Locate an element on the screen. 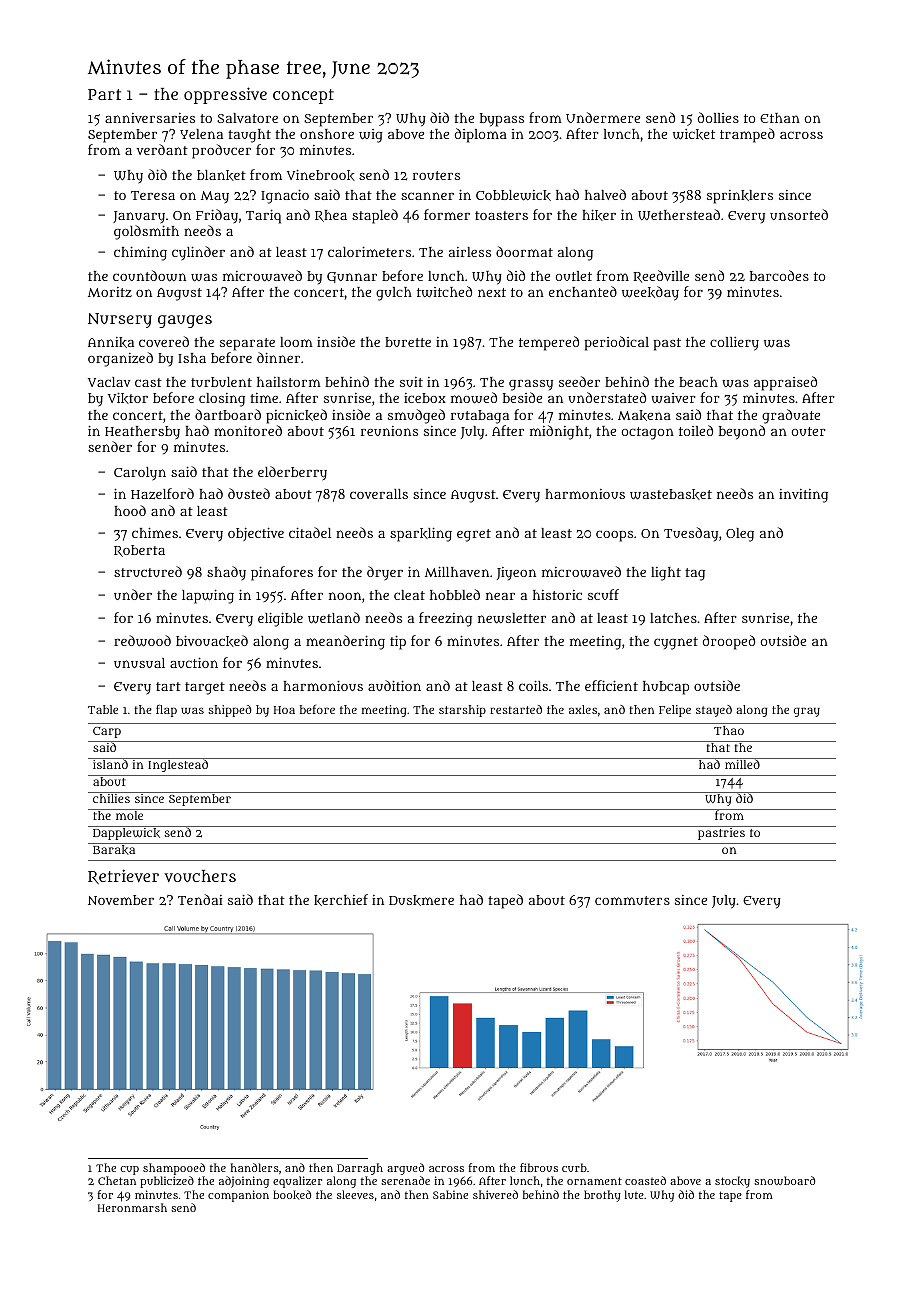  cylinder is located at coordinates (198, 253).
